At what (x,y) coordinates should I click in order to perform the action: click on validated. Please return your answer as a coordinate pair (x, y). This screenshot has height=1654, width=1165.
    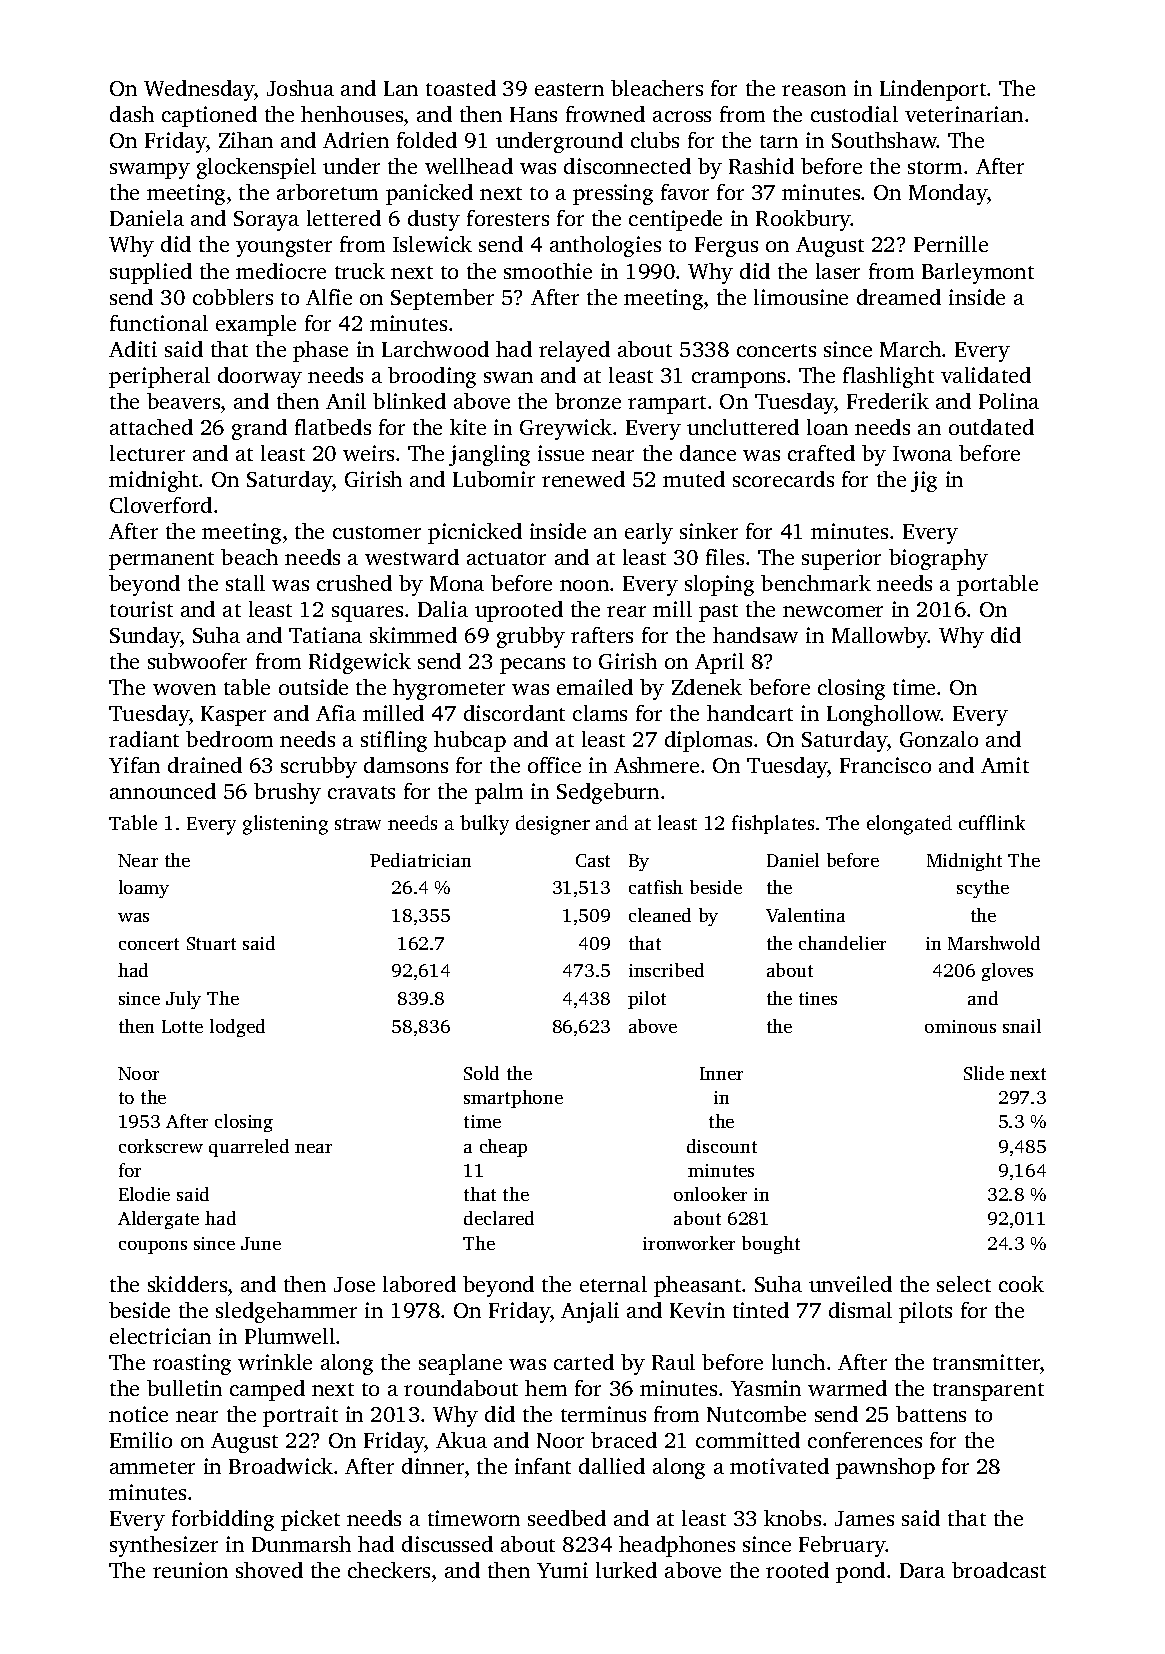
    Looking at the image, I should click on (986, 375).
